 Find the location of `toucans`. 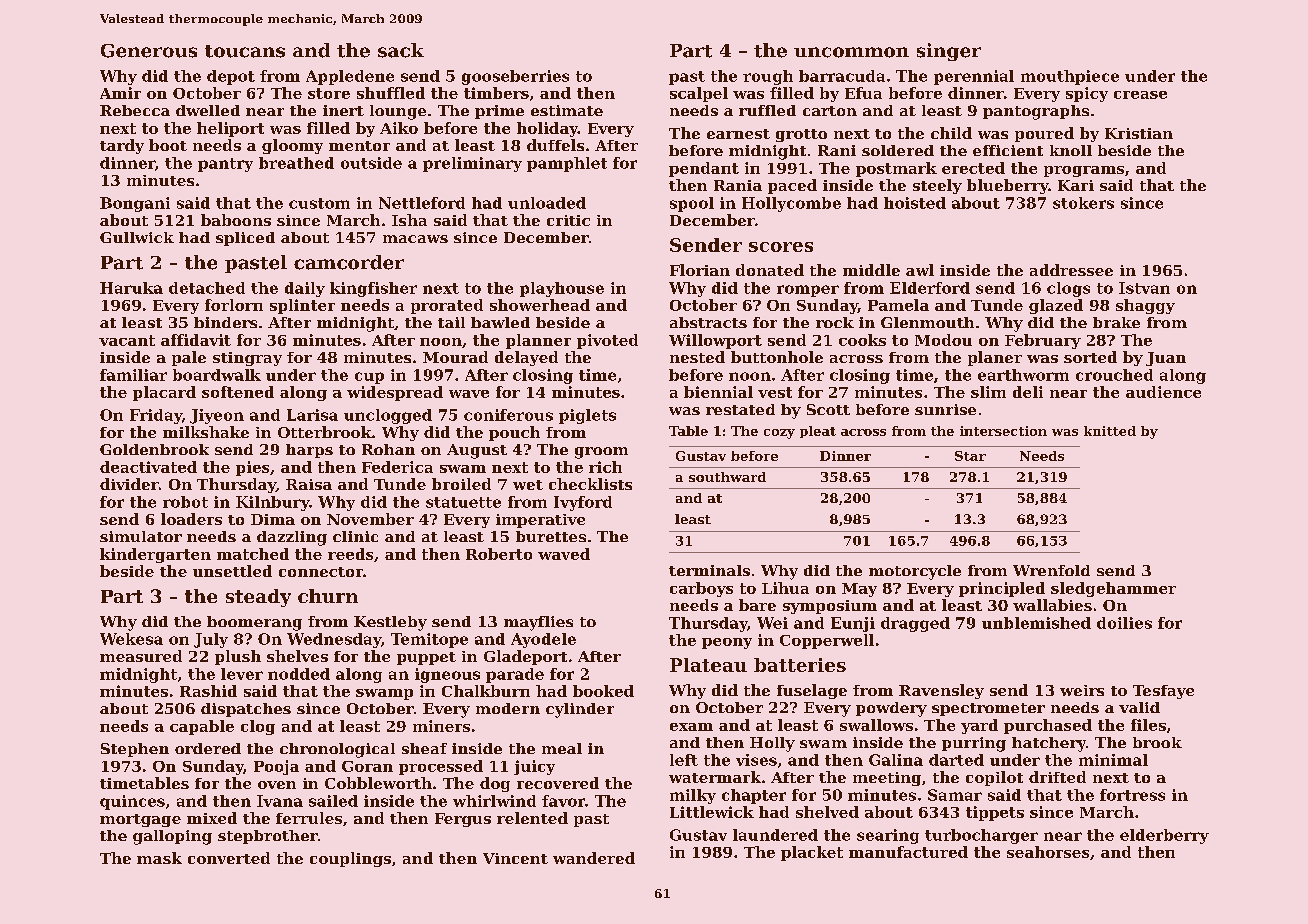

toucans is located at coordinates (245, 51).
